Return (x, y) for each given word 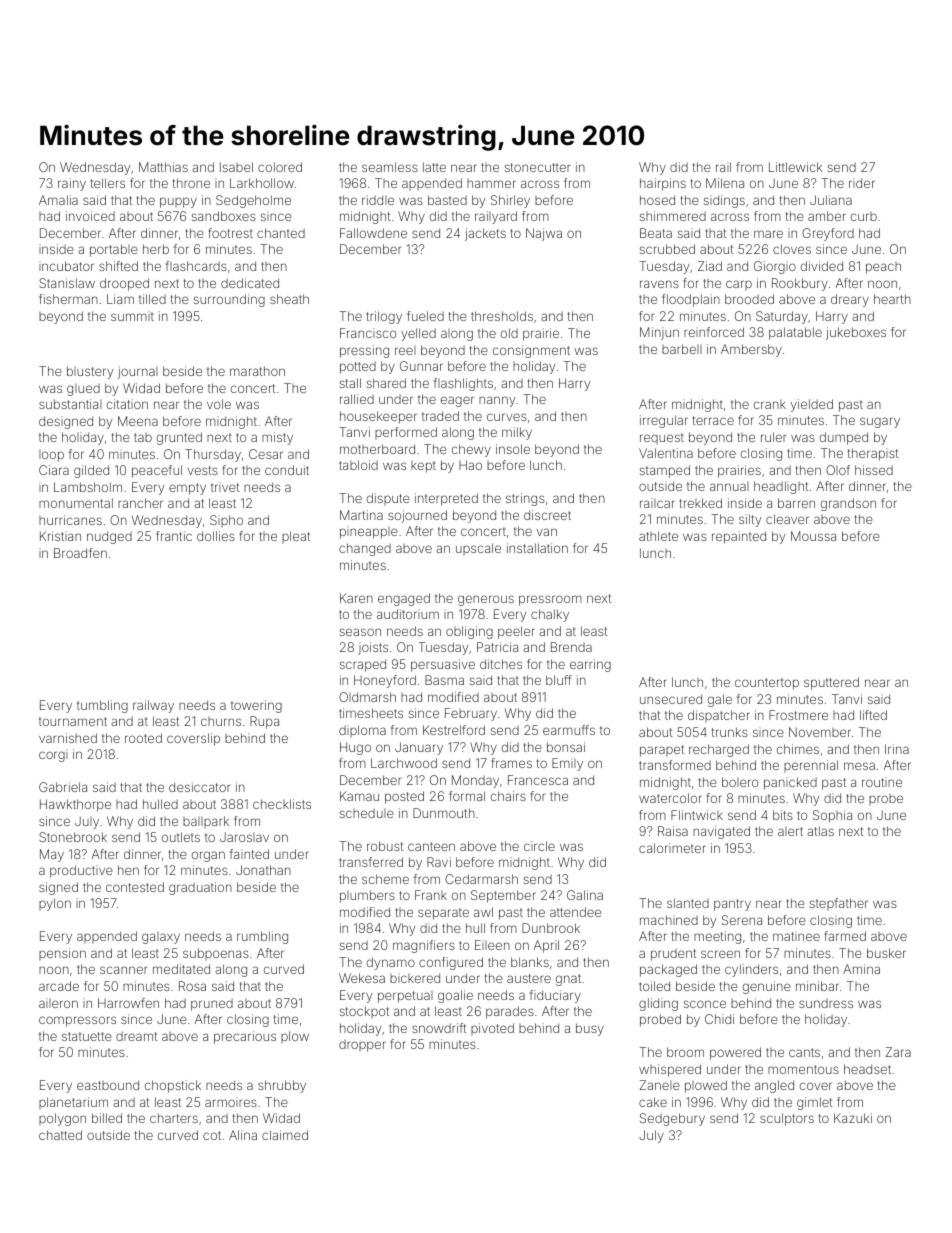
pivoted (492, 1029)
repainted (739, 537)
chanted (281, 233)
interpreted (446, 499)
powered (735, 1053)
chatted (60, 1135)
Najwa (544, 234)
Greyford (828, 234)
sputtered (831, 683)
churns (221, 721)
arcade (59, 986)
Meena (138, 421)
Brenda (571, 647)
